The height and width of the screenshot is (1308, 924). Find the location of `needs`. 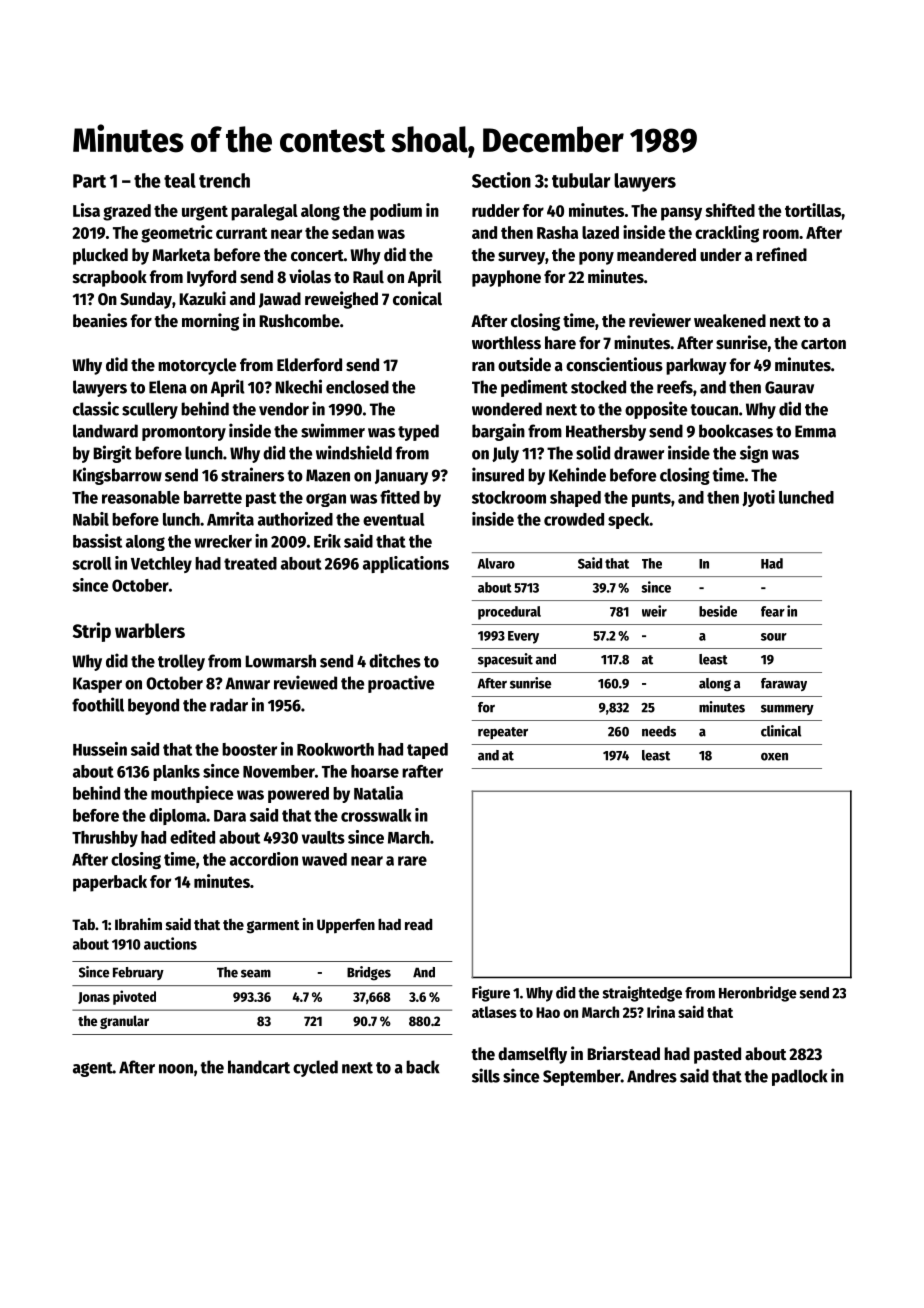

needs is located at coordinates (659, 731).
